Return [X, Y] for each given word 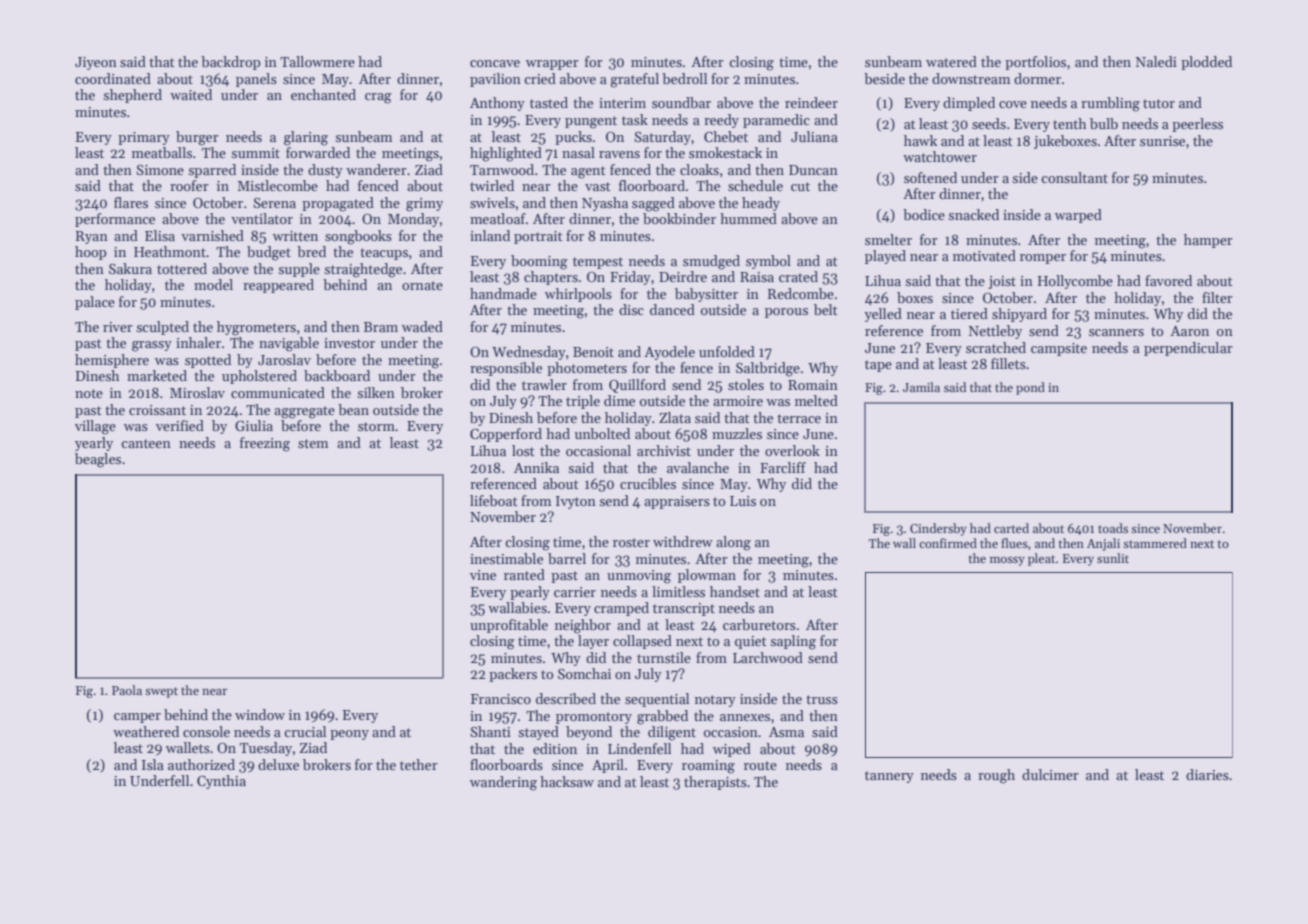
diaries [1207, 774]
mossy [1007, 561]
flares [131, 202]
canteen [146, 443]
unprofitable [509, 626]
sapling [793, 642]
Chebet [726, 136]
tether [419, 764]
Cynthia [221, 782]
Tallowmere [317, 61]
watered [951, 61]
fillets [1008, 363]
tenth [1069, 123]
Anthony [497, 104]
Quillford [637, 386]
